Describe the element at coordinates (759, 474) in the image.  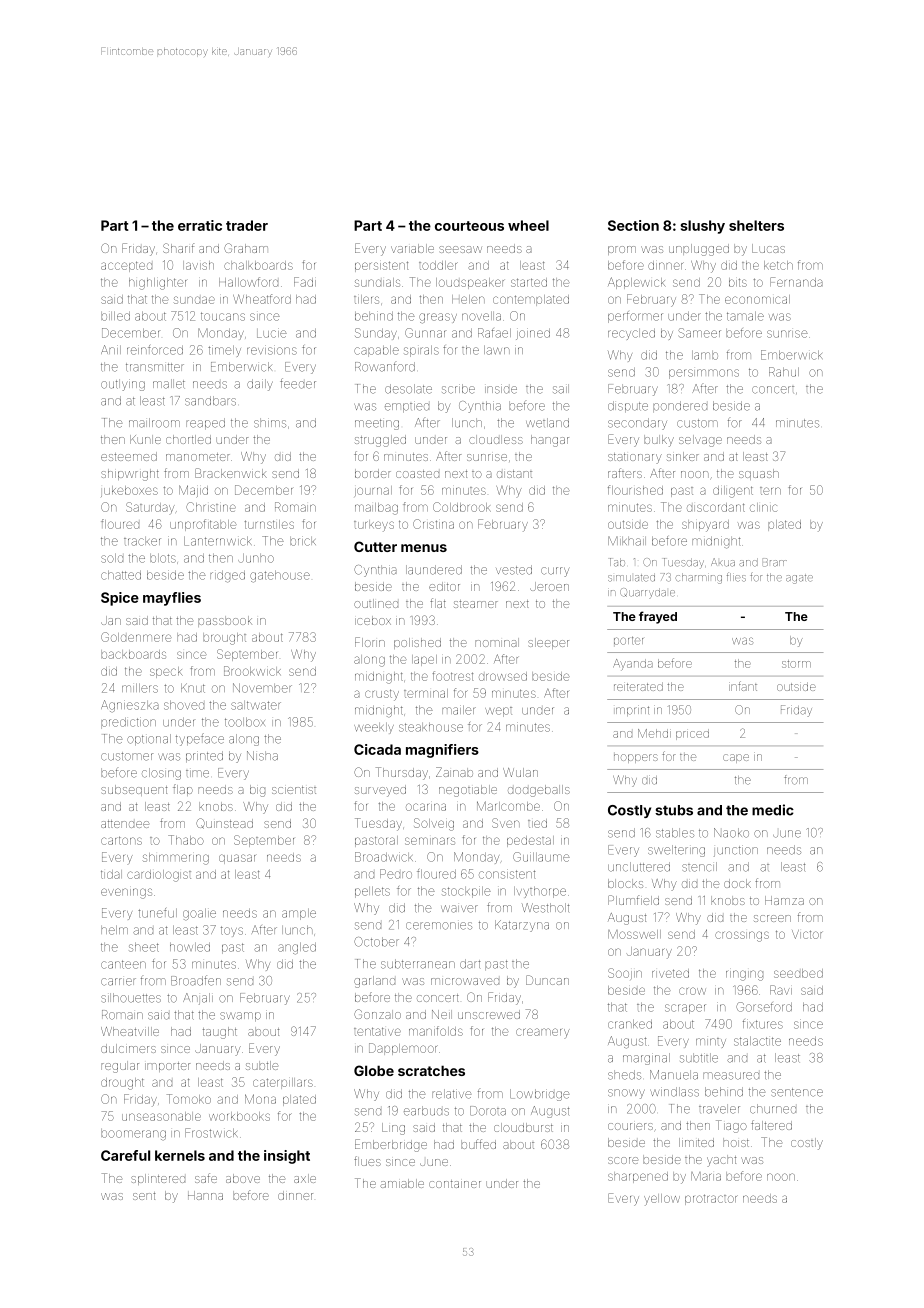
I see `squash` at that location.
